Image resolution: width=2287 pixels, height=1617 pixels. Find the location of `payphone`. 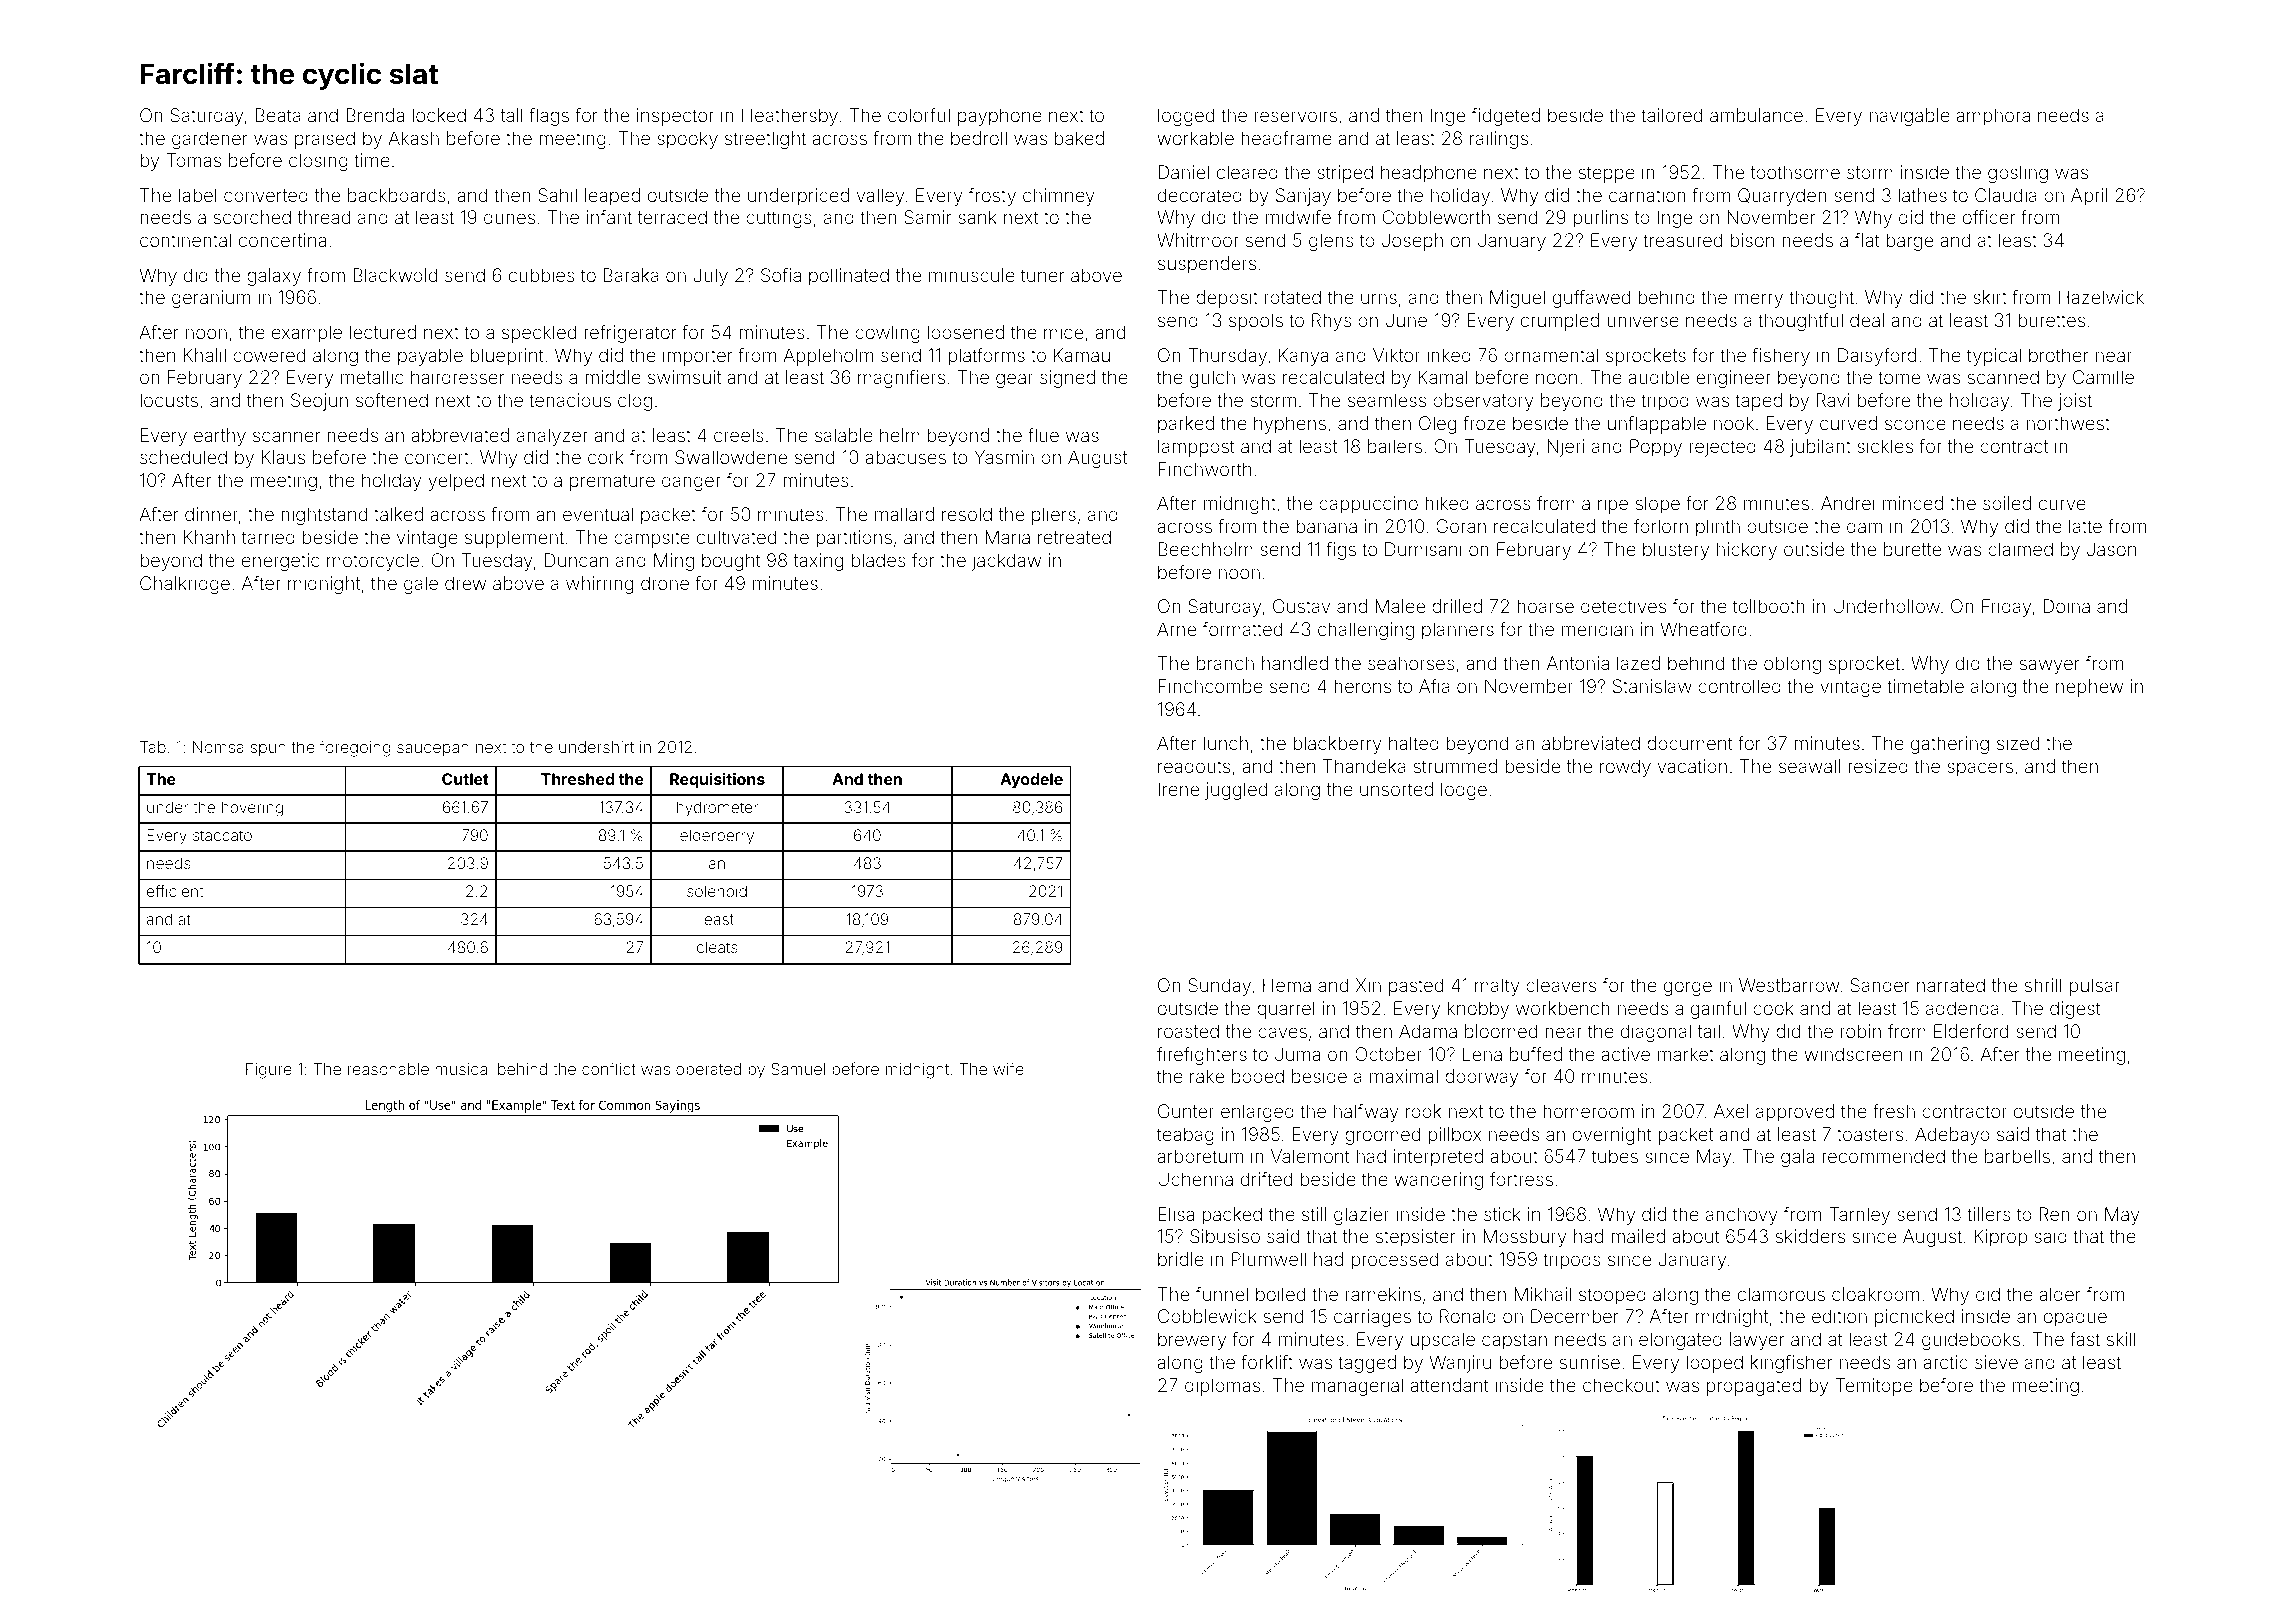

payphone is located at coordinates (1000, 117).
